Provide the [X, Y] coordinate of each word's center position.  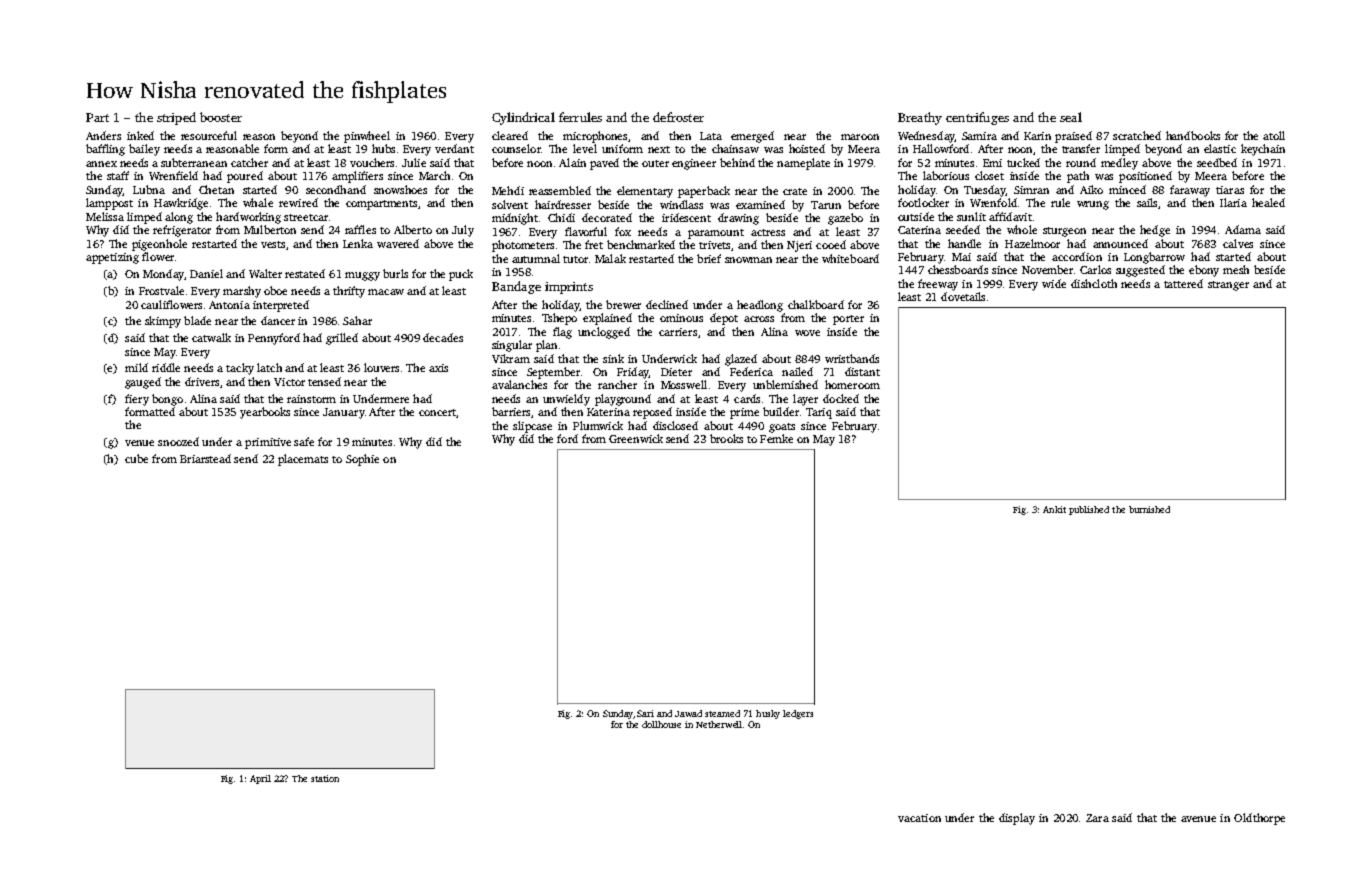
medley [1119, 164]
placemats [303, 460]
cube [136, 458]
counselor [516, 148]
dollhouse [661, 724]
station [325, 778]
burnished [1149, 509]
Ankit [1054, 509]
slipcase [532, 427]
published [1089, 510]
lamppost [109, 204]
